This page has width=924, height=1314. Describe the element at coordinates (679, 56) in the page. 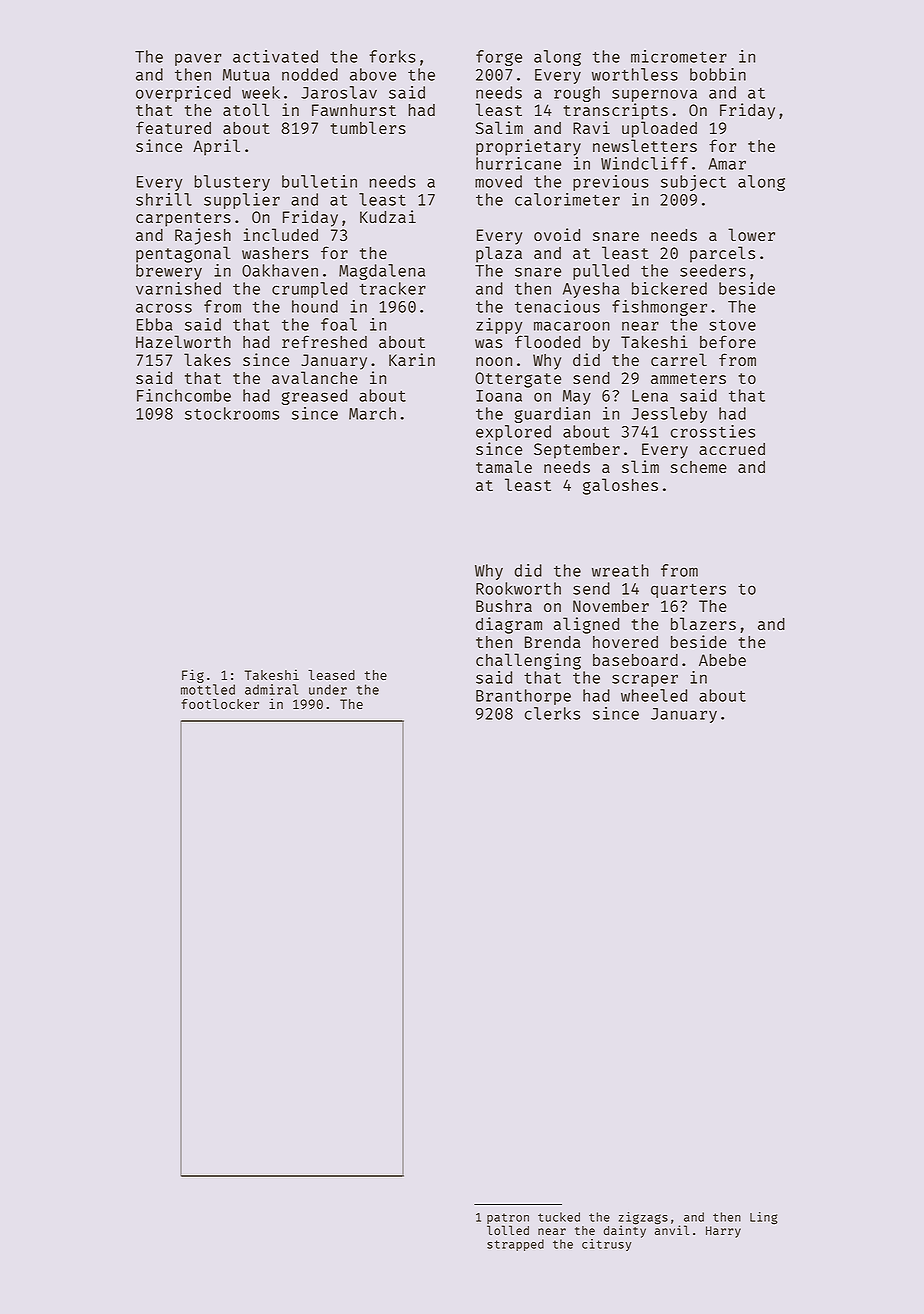

I see `micrometer` at that location.
